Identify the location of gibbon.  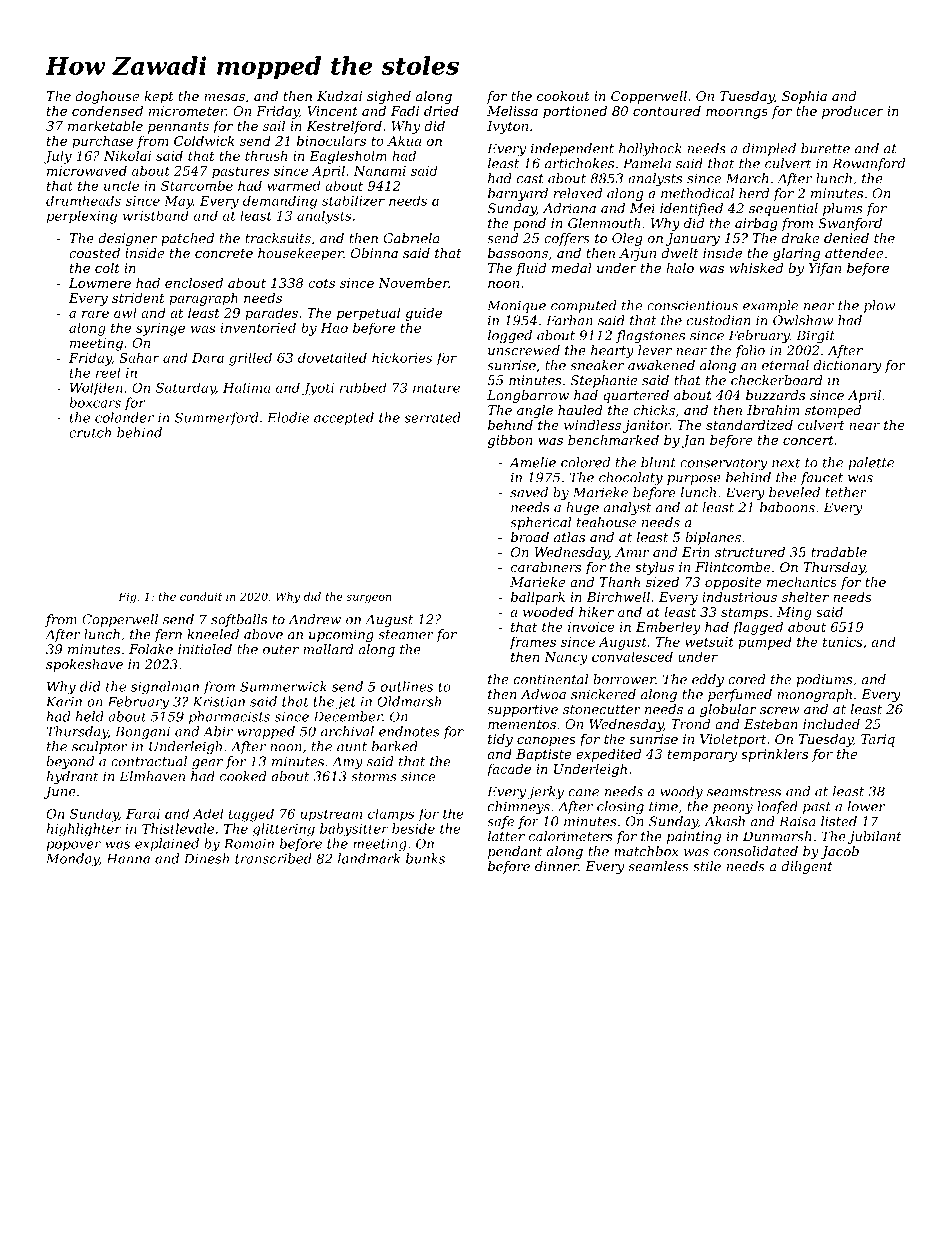
(510, 441).
